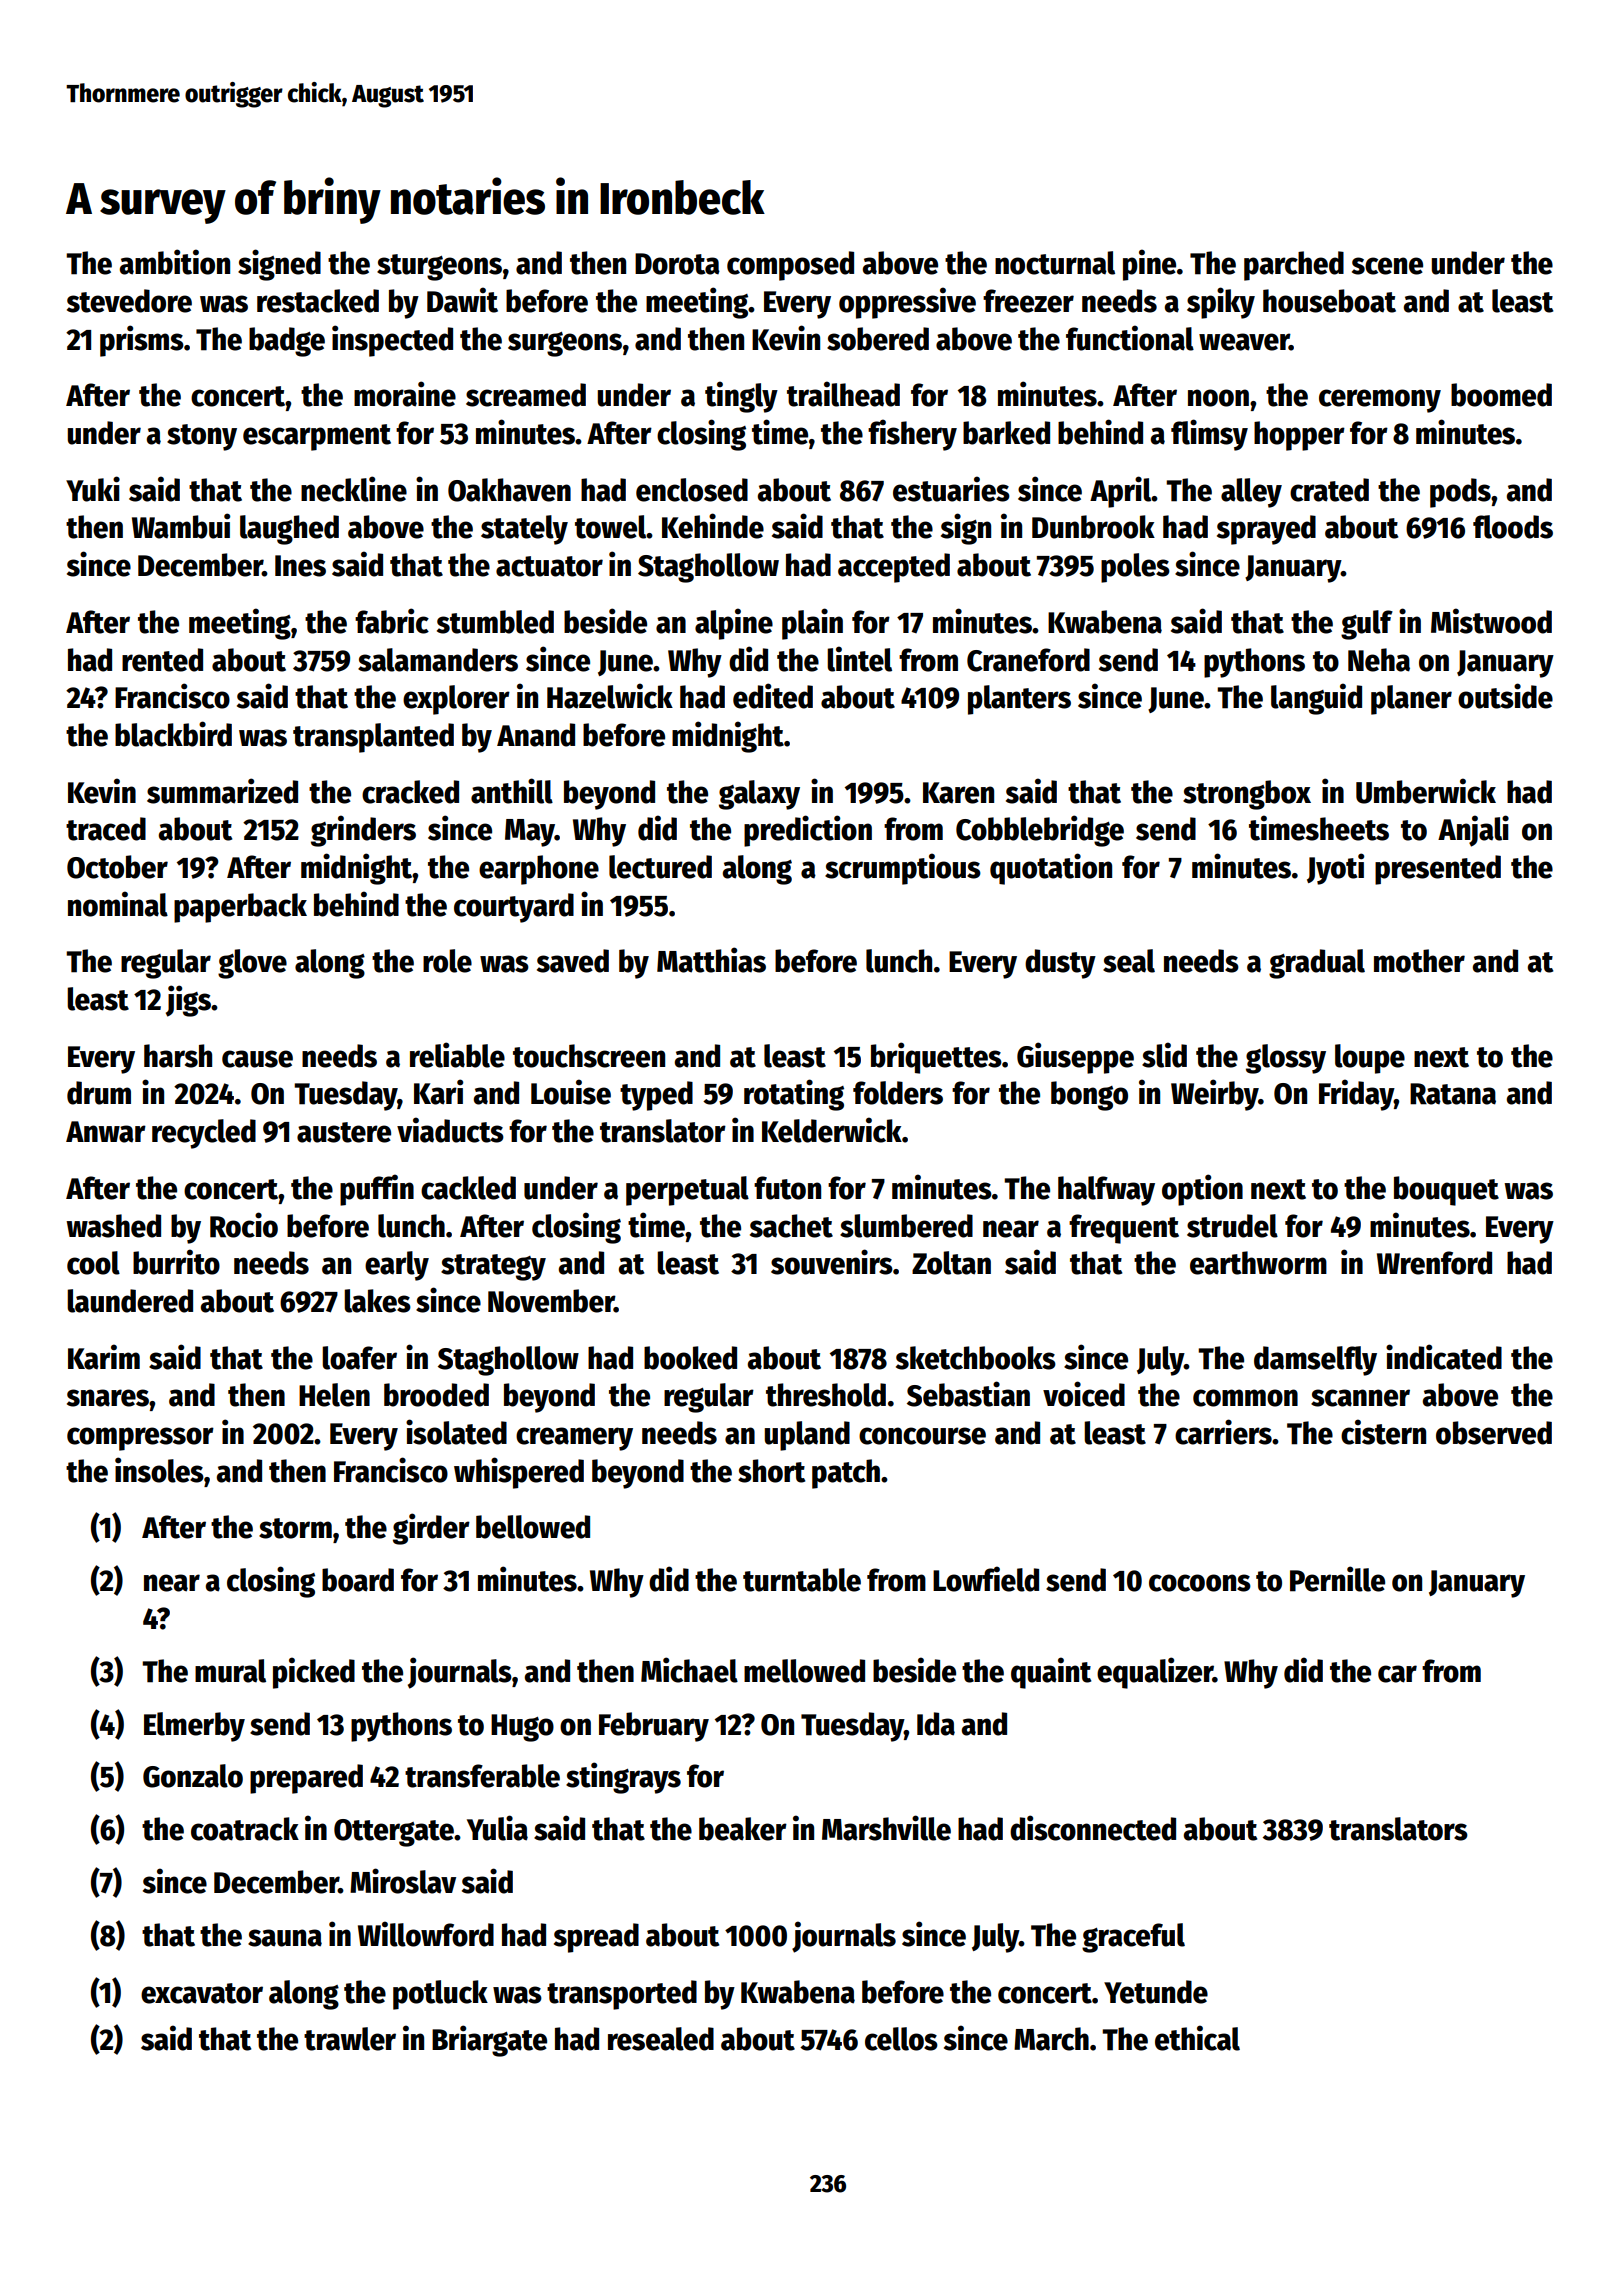 The width and height of the page is (1620, 2292). I want to click on sauna, so click(285, 1938).
